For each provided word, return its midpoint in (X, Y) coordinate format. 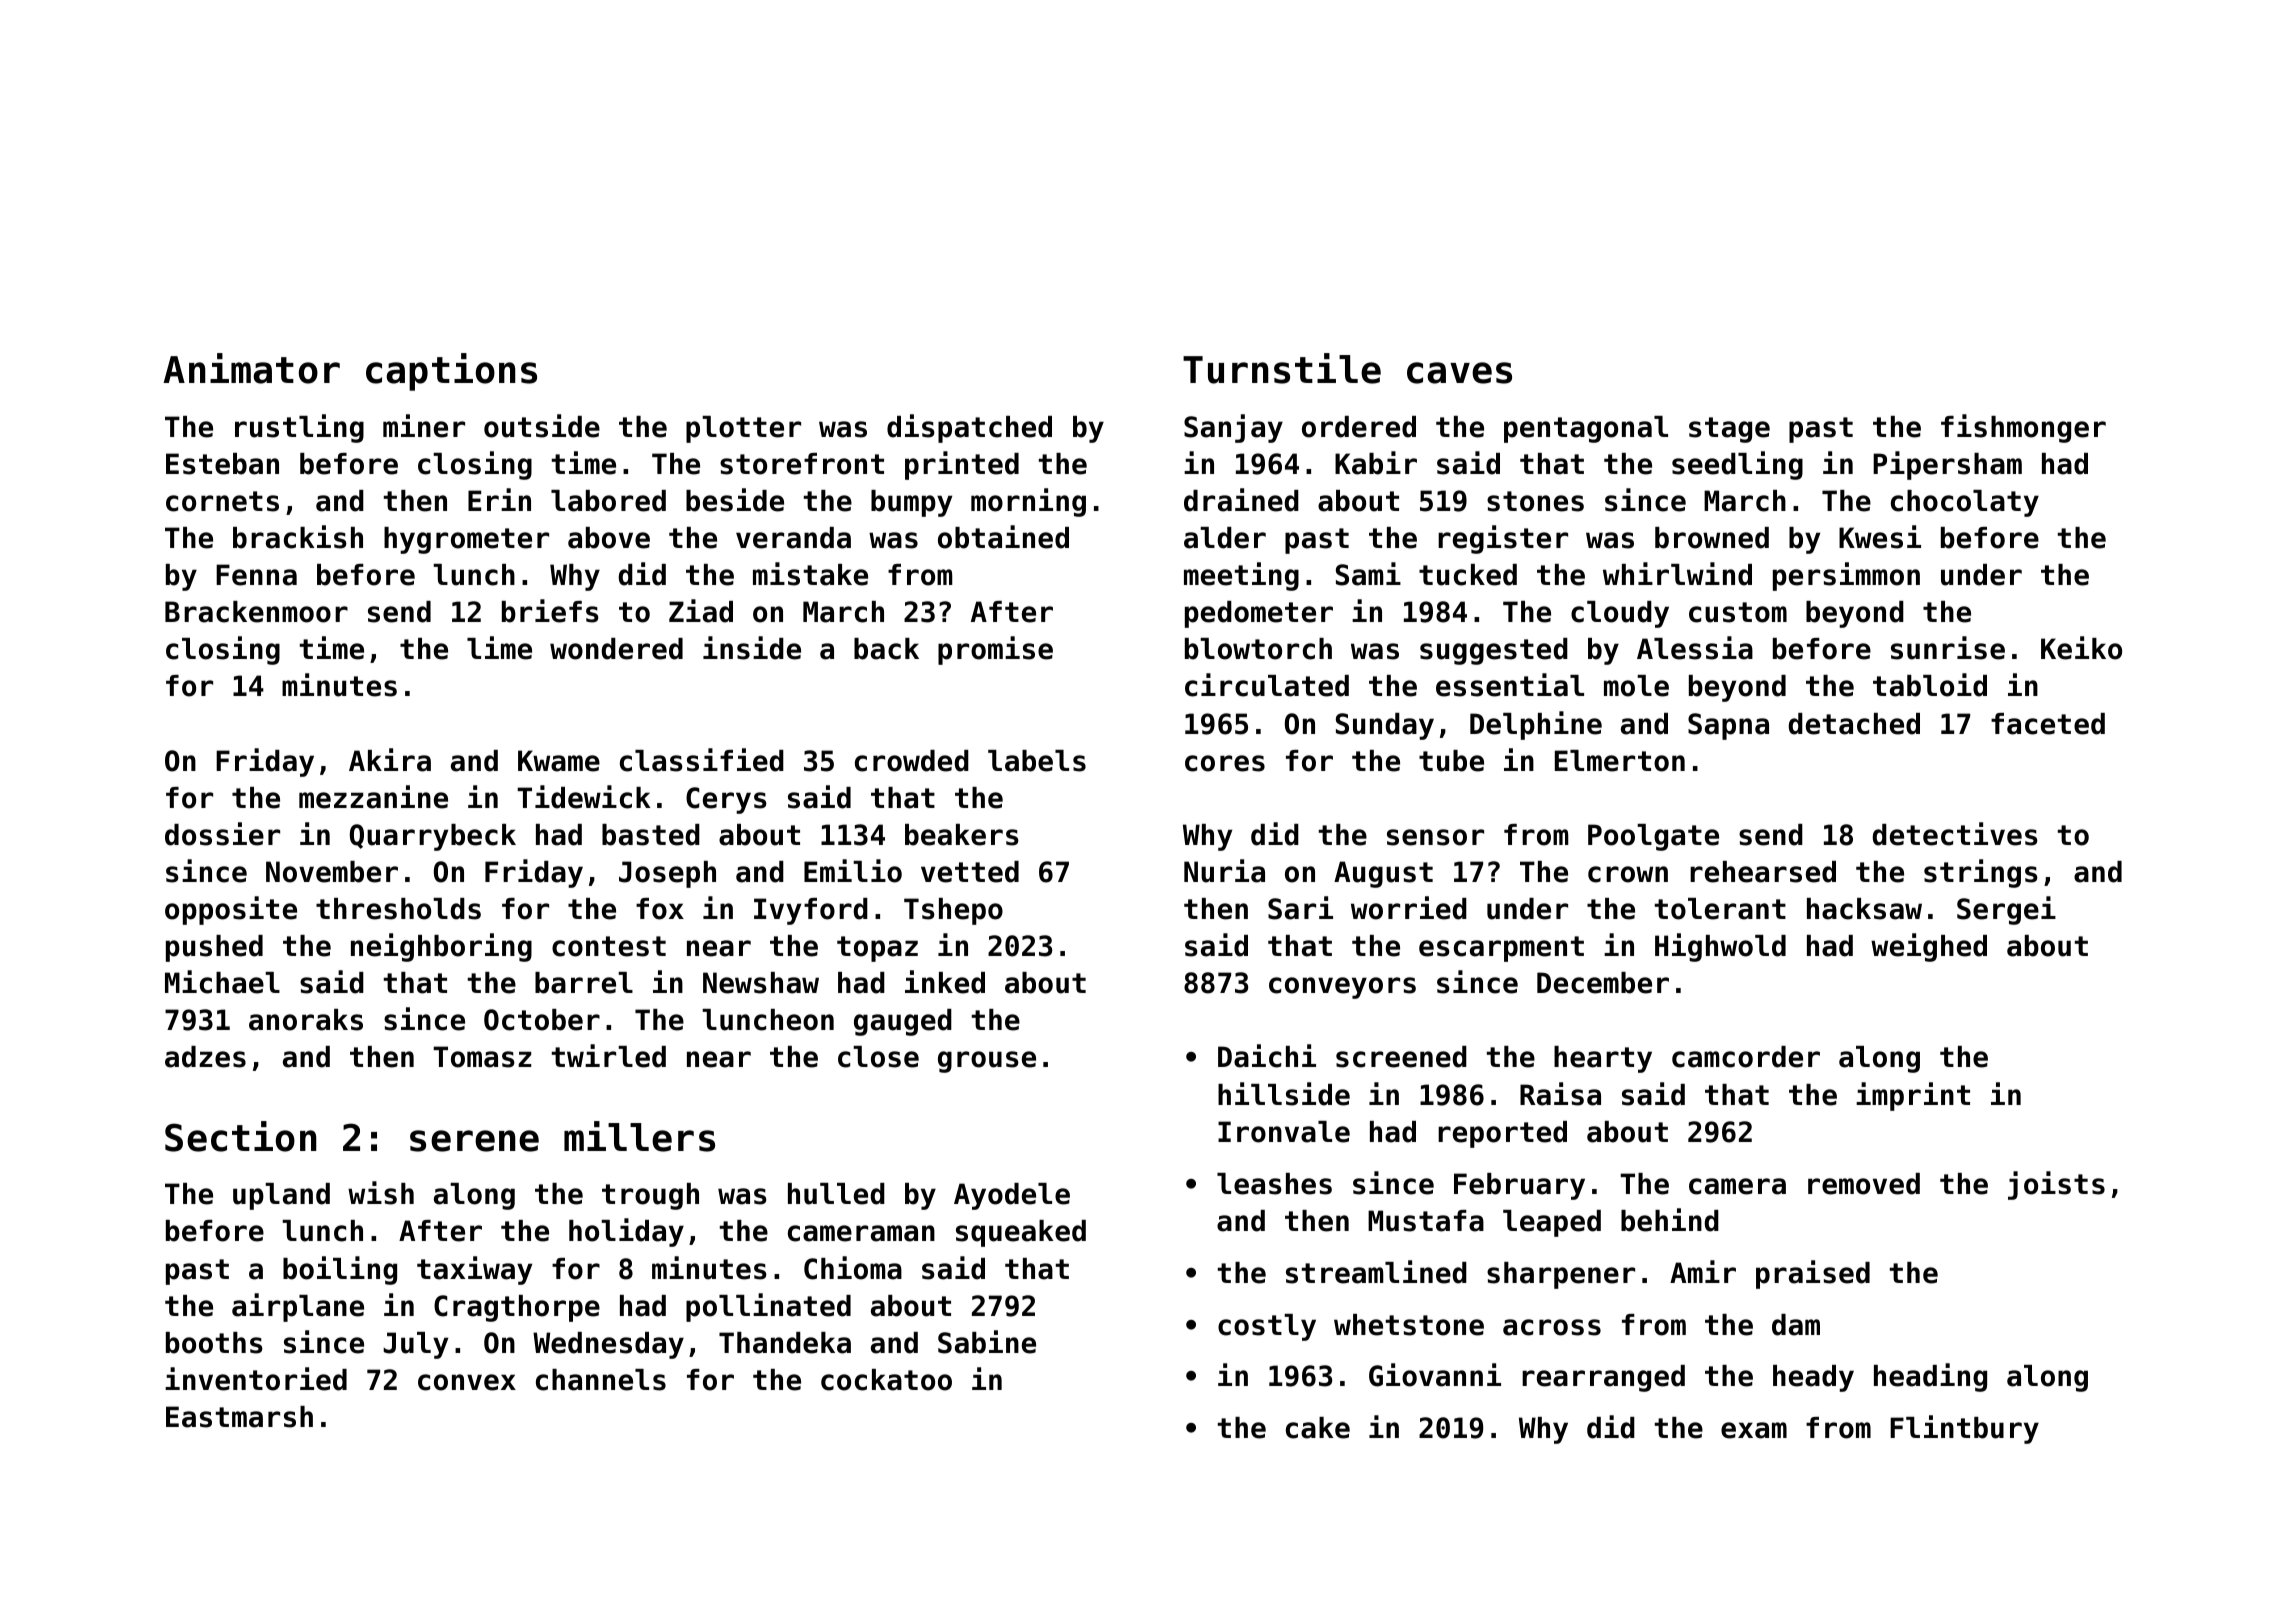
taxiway (474, 1270)
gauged (903, 1022)
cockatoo (886, 1380)
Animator (251, 368)
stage (1729, 430)
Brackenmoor (256, 612)
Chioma (853, 1268)
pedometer (1259, 614)
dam (1796, 1325)
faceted (2048, 724)
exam (1754, 1430)
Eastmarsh (239, 1417)
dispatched (969, 428)
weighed (1929, 947)
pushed (214, 948)
